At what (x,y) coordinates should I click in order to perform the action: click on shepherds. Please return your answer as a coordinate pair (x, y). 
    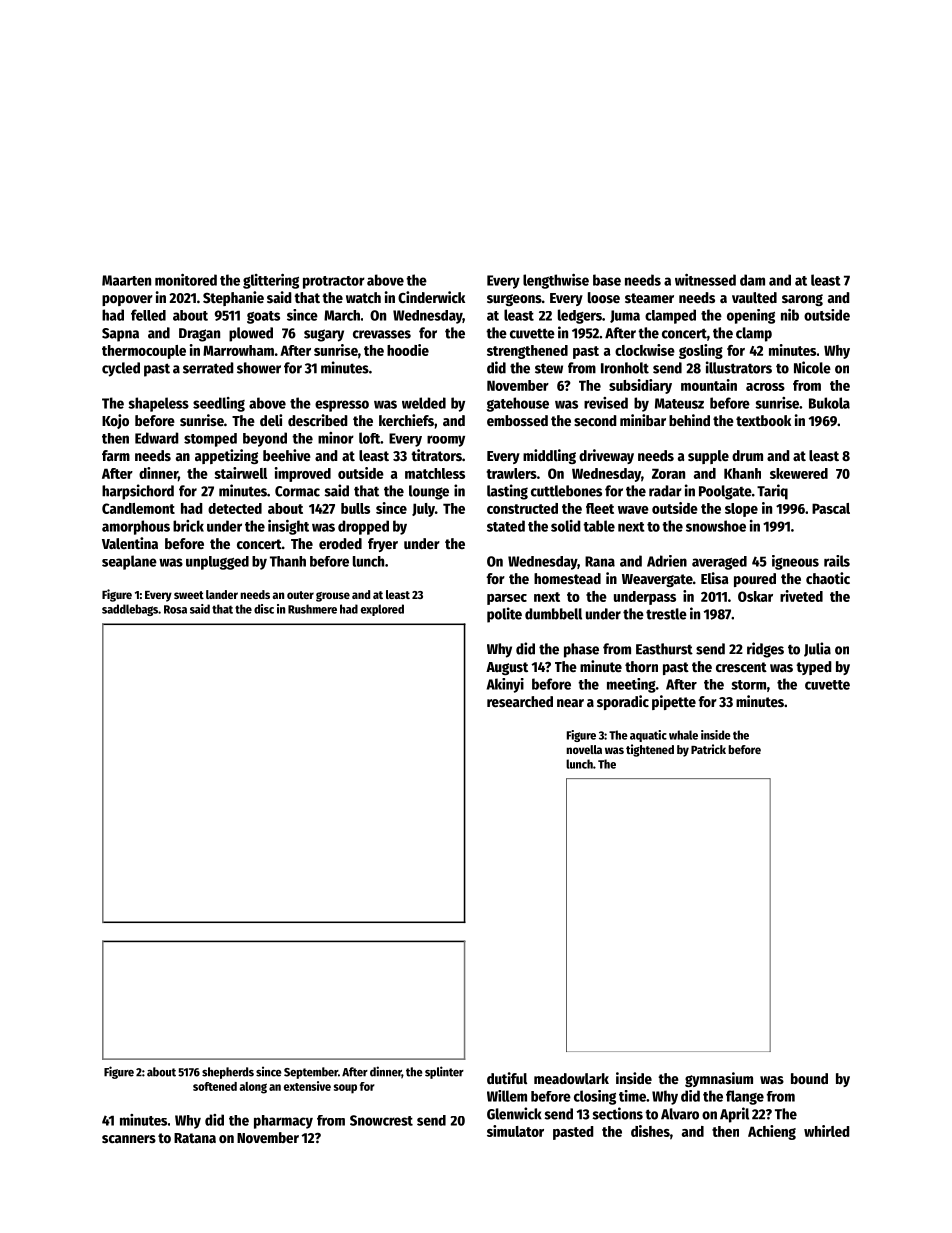
    Looking at the image, I should click on (228, 1073).
